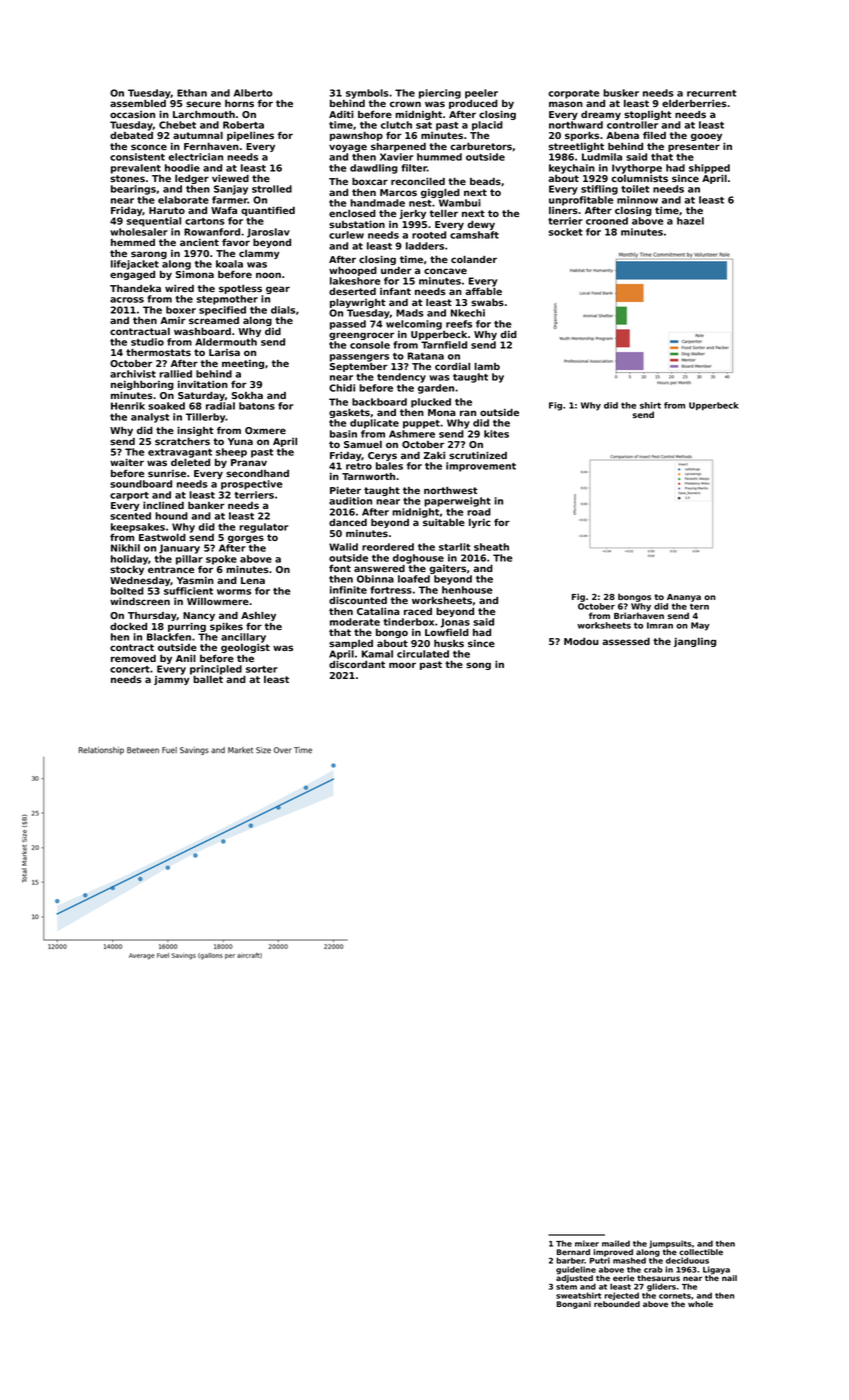  Describe the element at coordinates (573, 1252) in the document. I see `Bernard` at that location.
